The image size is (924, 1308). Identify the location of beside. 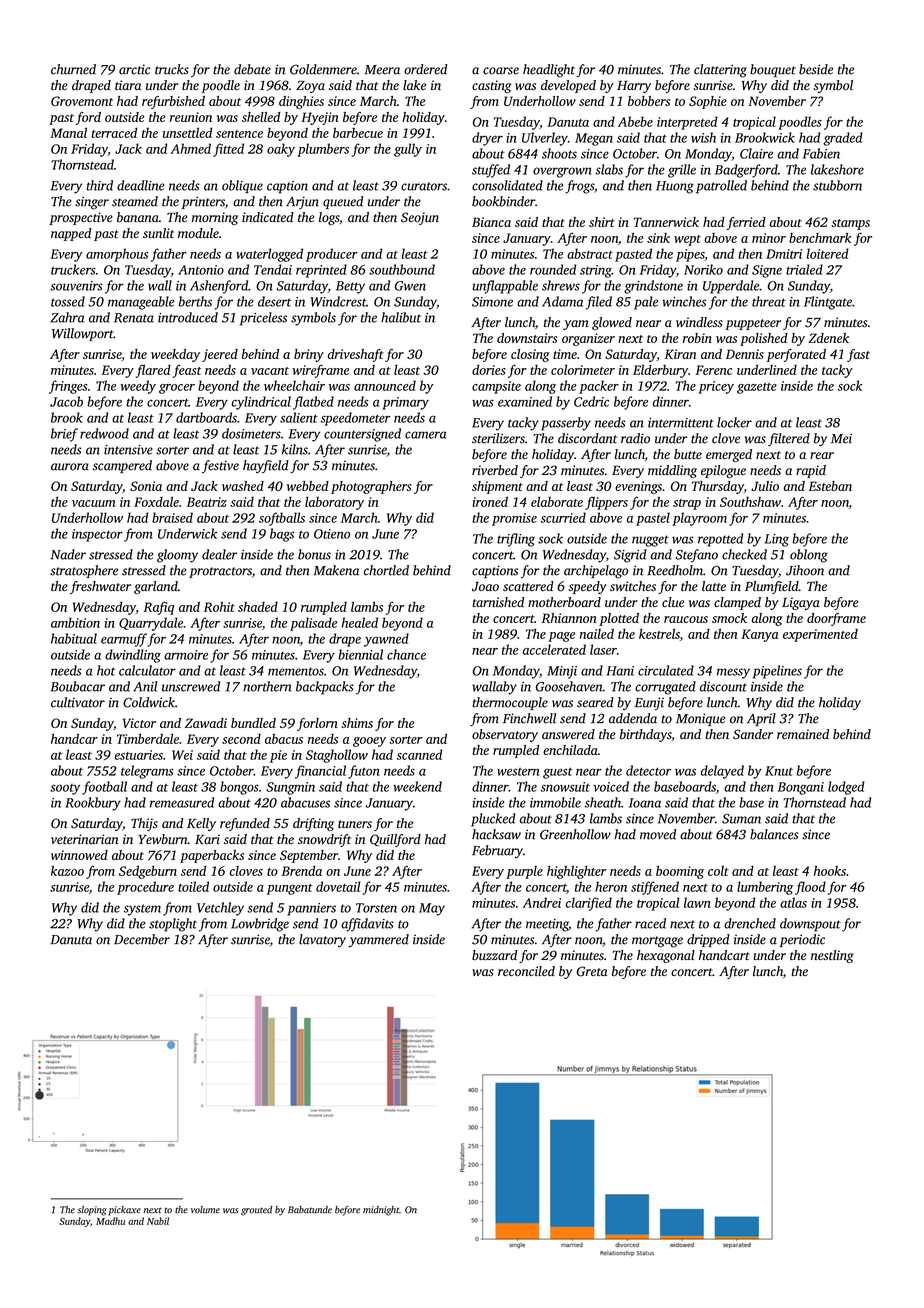
(816, 69).
